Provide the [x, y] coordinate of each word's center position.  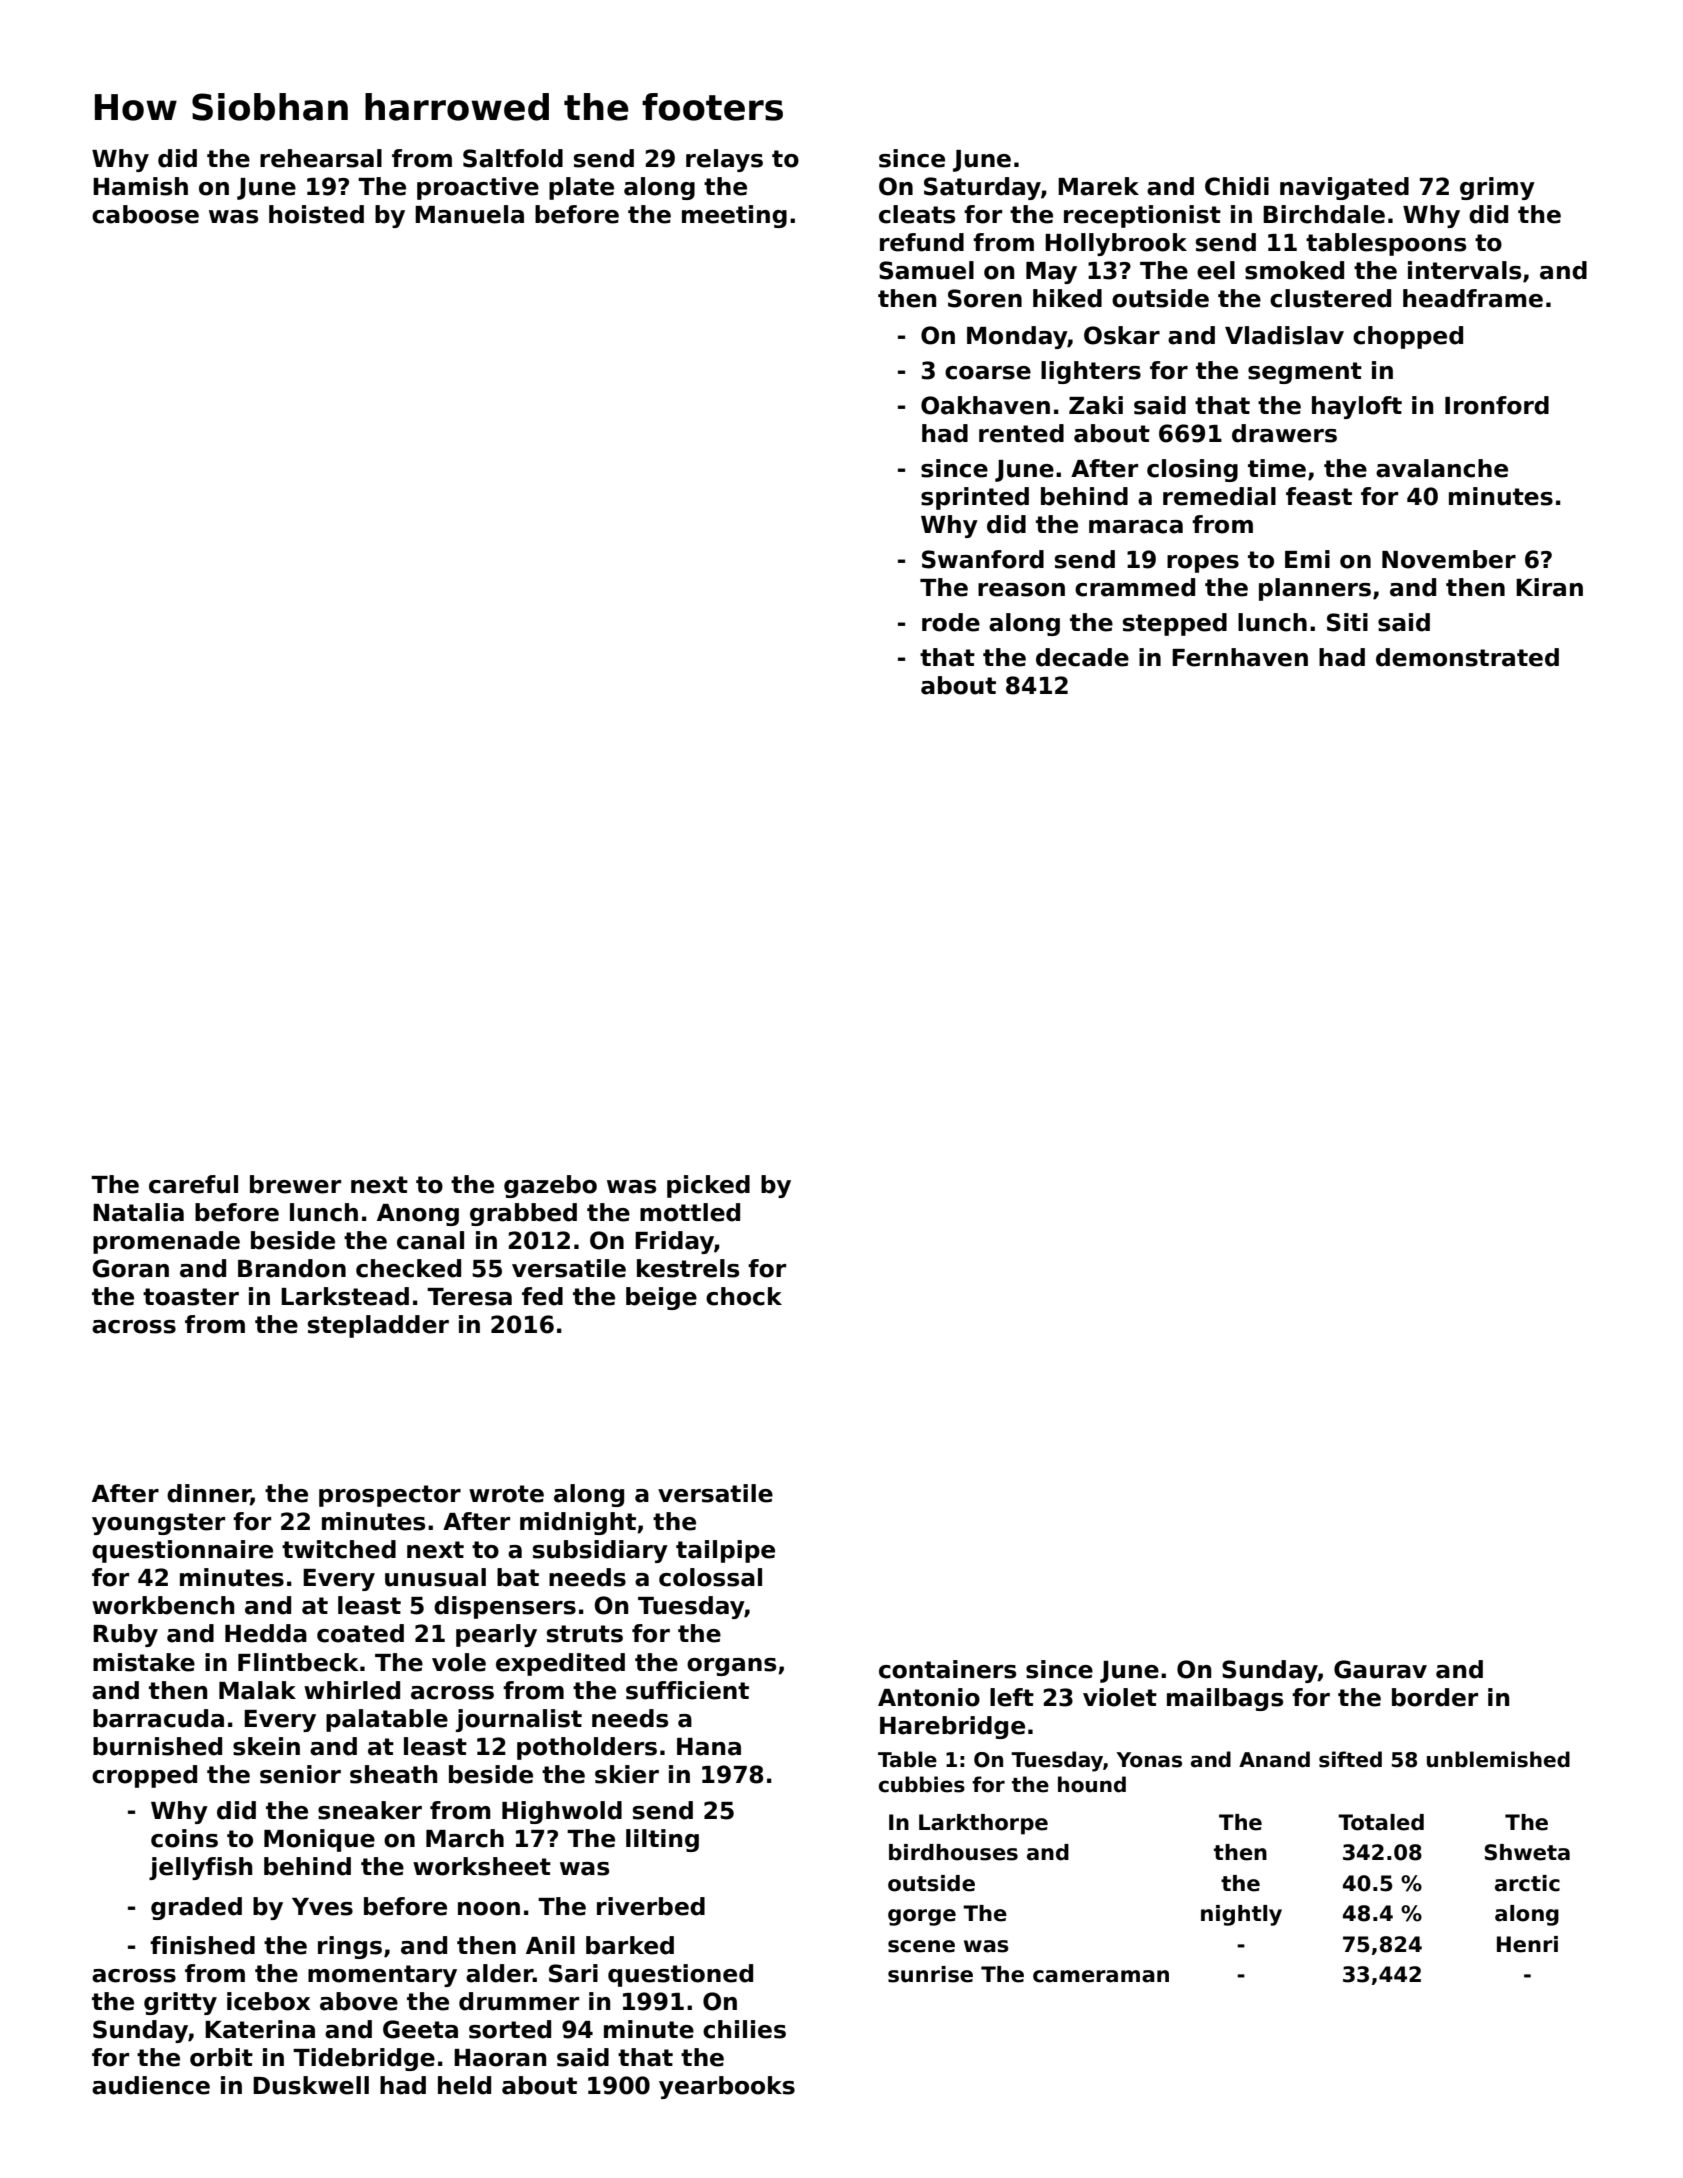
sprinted [975, 498]
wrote [506, 1494]
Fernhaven [1240, 657]
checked [408, 1268]
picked [708, 1186]
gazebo [550, 1186]
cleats [917, 214]
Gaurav [1380, 1669]
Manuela [469, 214]
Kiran [1549, 587]
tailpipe [725, 1551]
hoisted [316, 214]
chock [744, 1296]
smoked [1294, 270]
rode [951, 622]
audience [151, 2085]
